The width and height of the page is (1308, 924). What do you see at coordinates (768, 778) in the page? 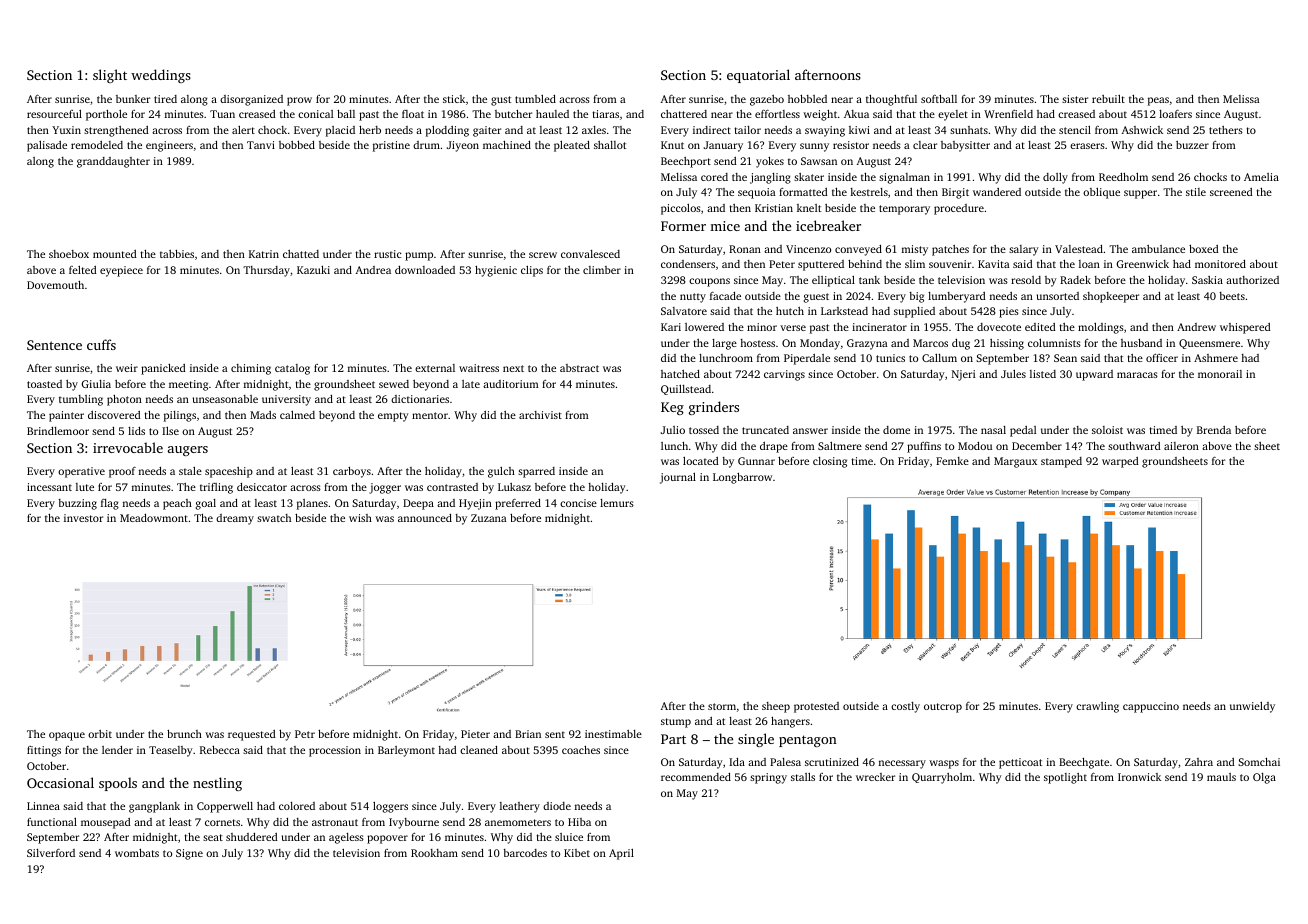
I see `springy` at bounding box center [768, 778].
